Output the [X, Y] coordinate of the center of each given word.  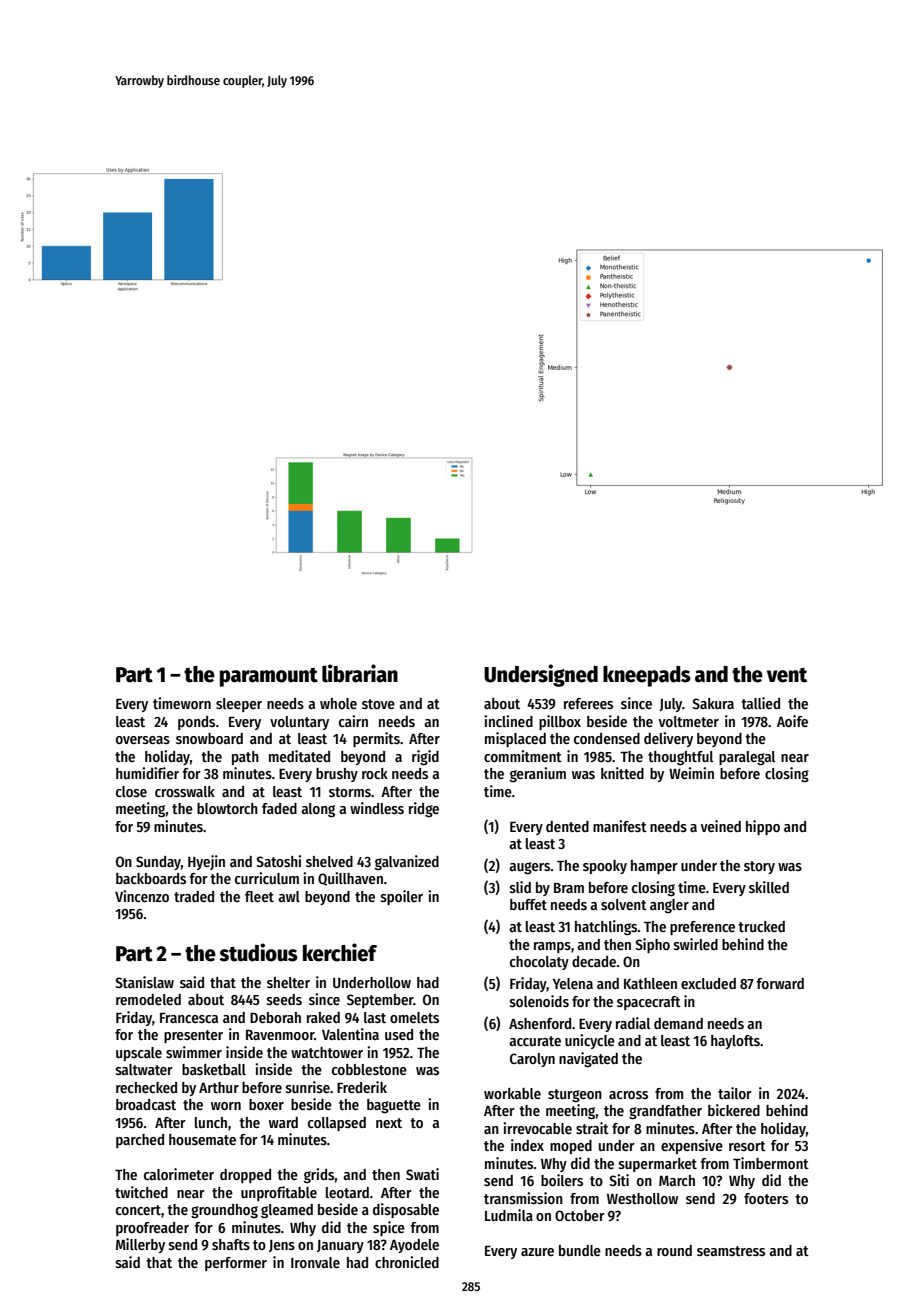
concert [138, 1210]
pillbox [560, 722]
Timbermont [771, 1163]
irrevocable [537, 1128]
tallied [760, 703]
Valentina [350, 1034]
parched [140, 1141]
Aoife [792, 721]
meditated [299, 756]
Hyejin [206, 862]
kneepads [647, 676]
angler [669, 906]
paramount [269, 677]
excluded [708, 983]
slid [520, 887]
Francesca [189, 1018]
